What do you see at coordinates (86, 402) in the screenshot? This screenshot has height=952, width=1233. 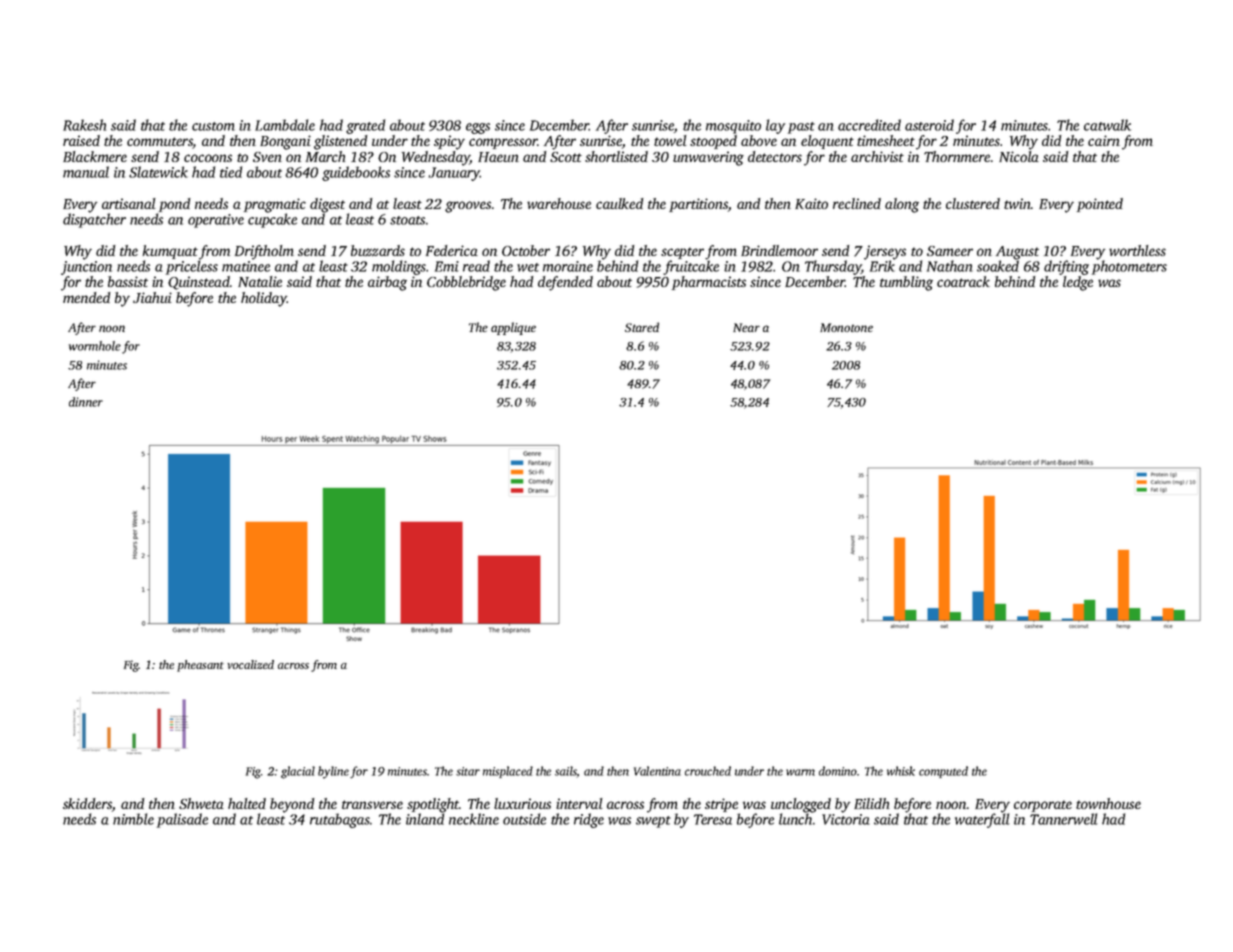 I see `dinner` at bounding box center [86, 402].
